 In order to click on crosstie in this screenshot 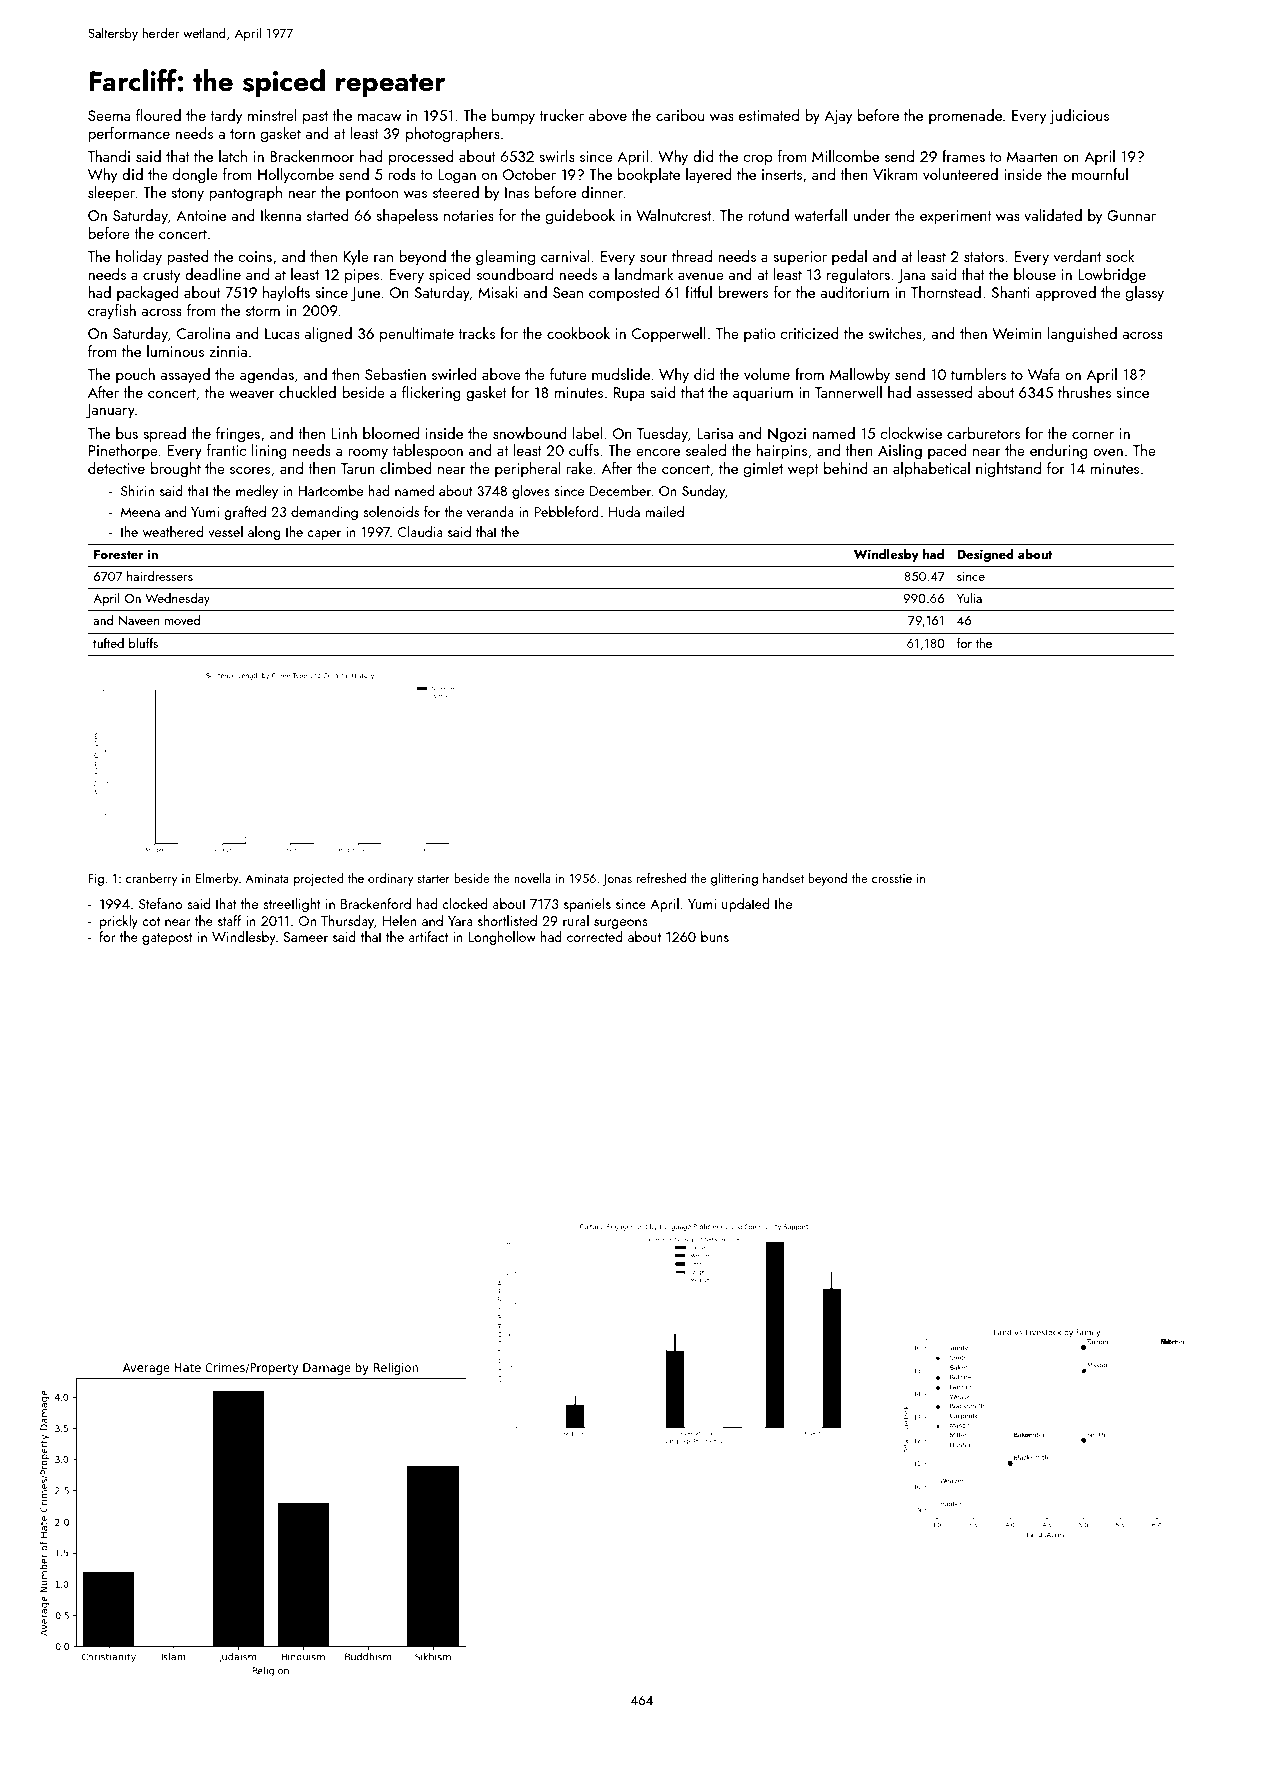, I will do `click(892, 878)`.
